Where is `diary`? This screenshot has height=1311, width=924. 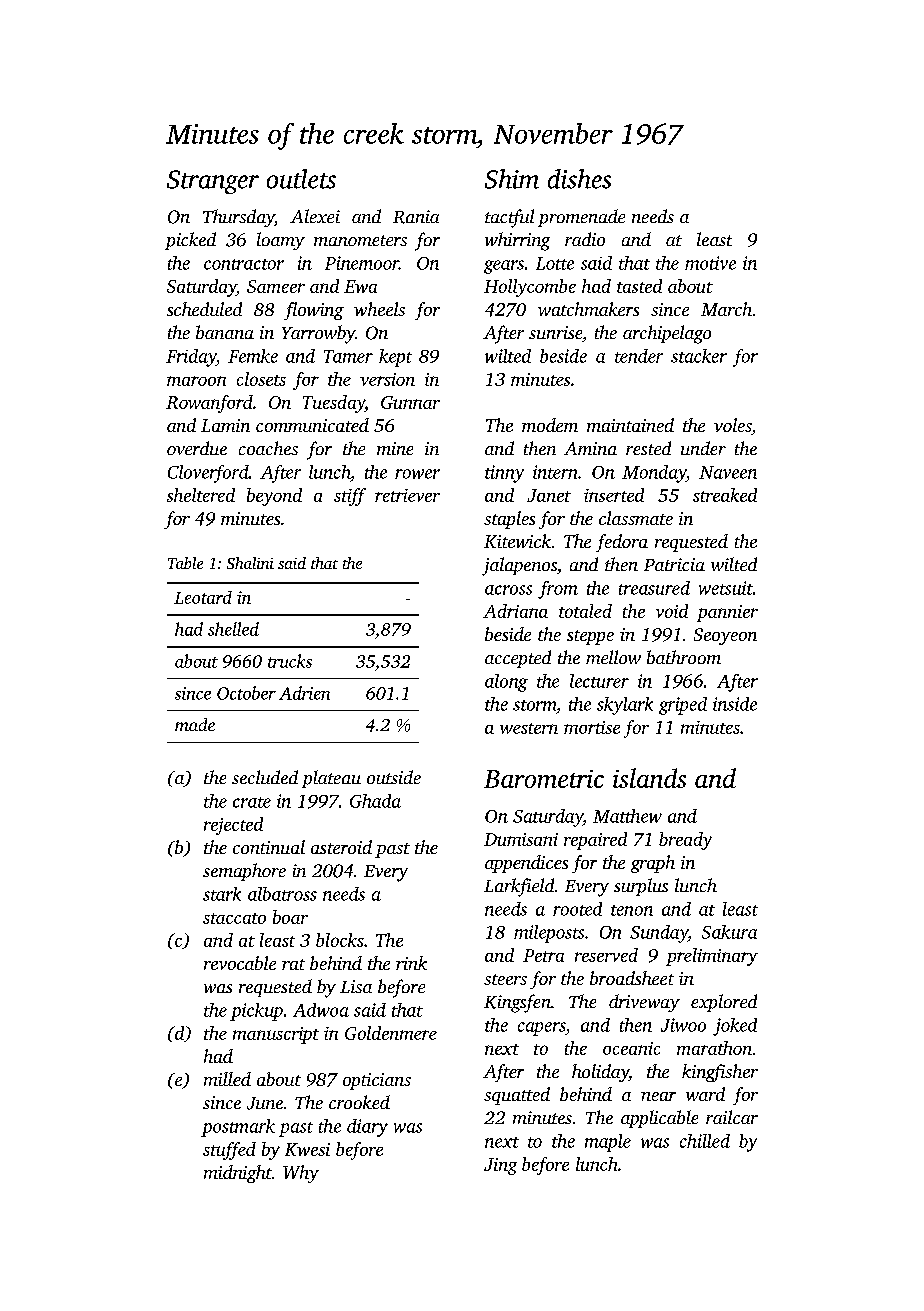
diary is located at coordinates (367, 1128).
